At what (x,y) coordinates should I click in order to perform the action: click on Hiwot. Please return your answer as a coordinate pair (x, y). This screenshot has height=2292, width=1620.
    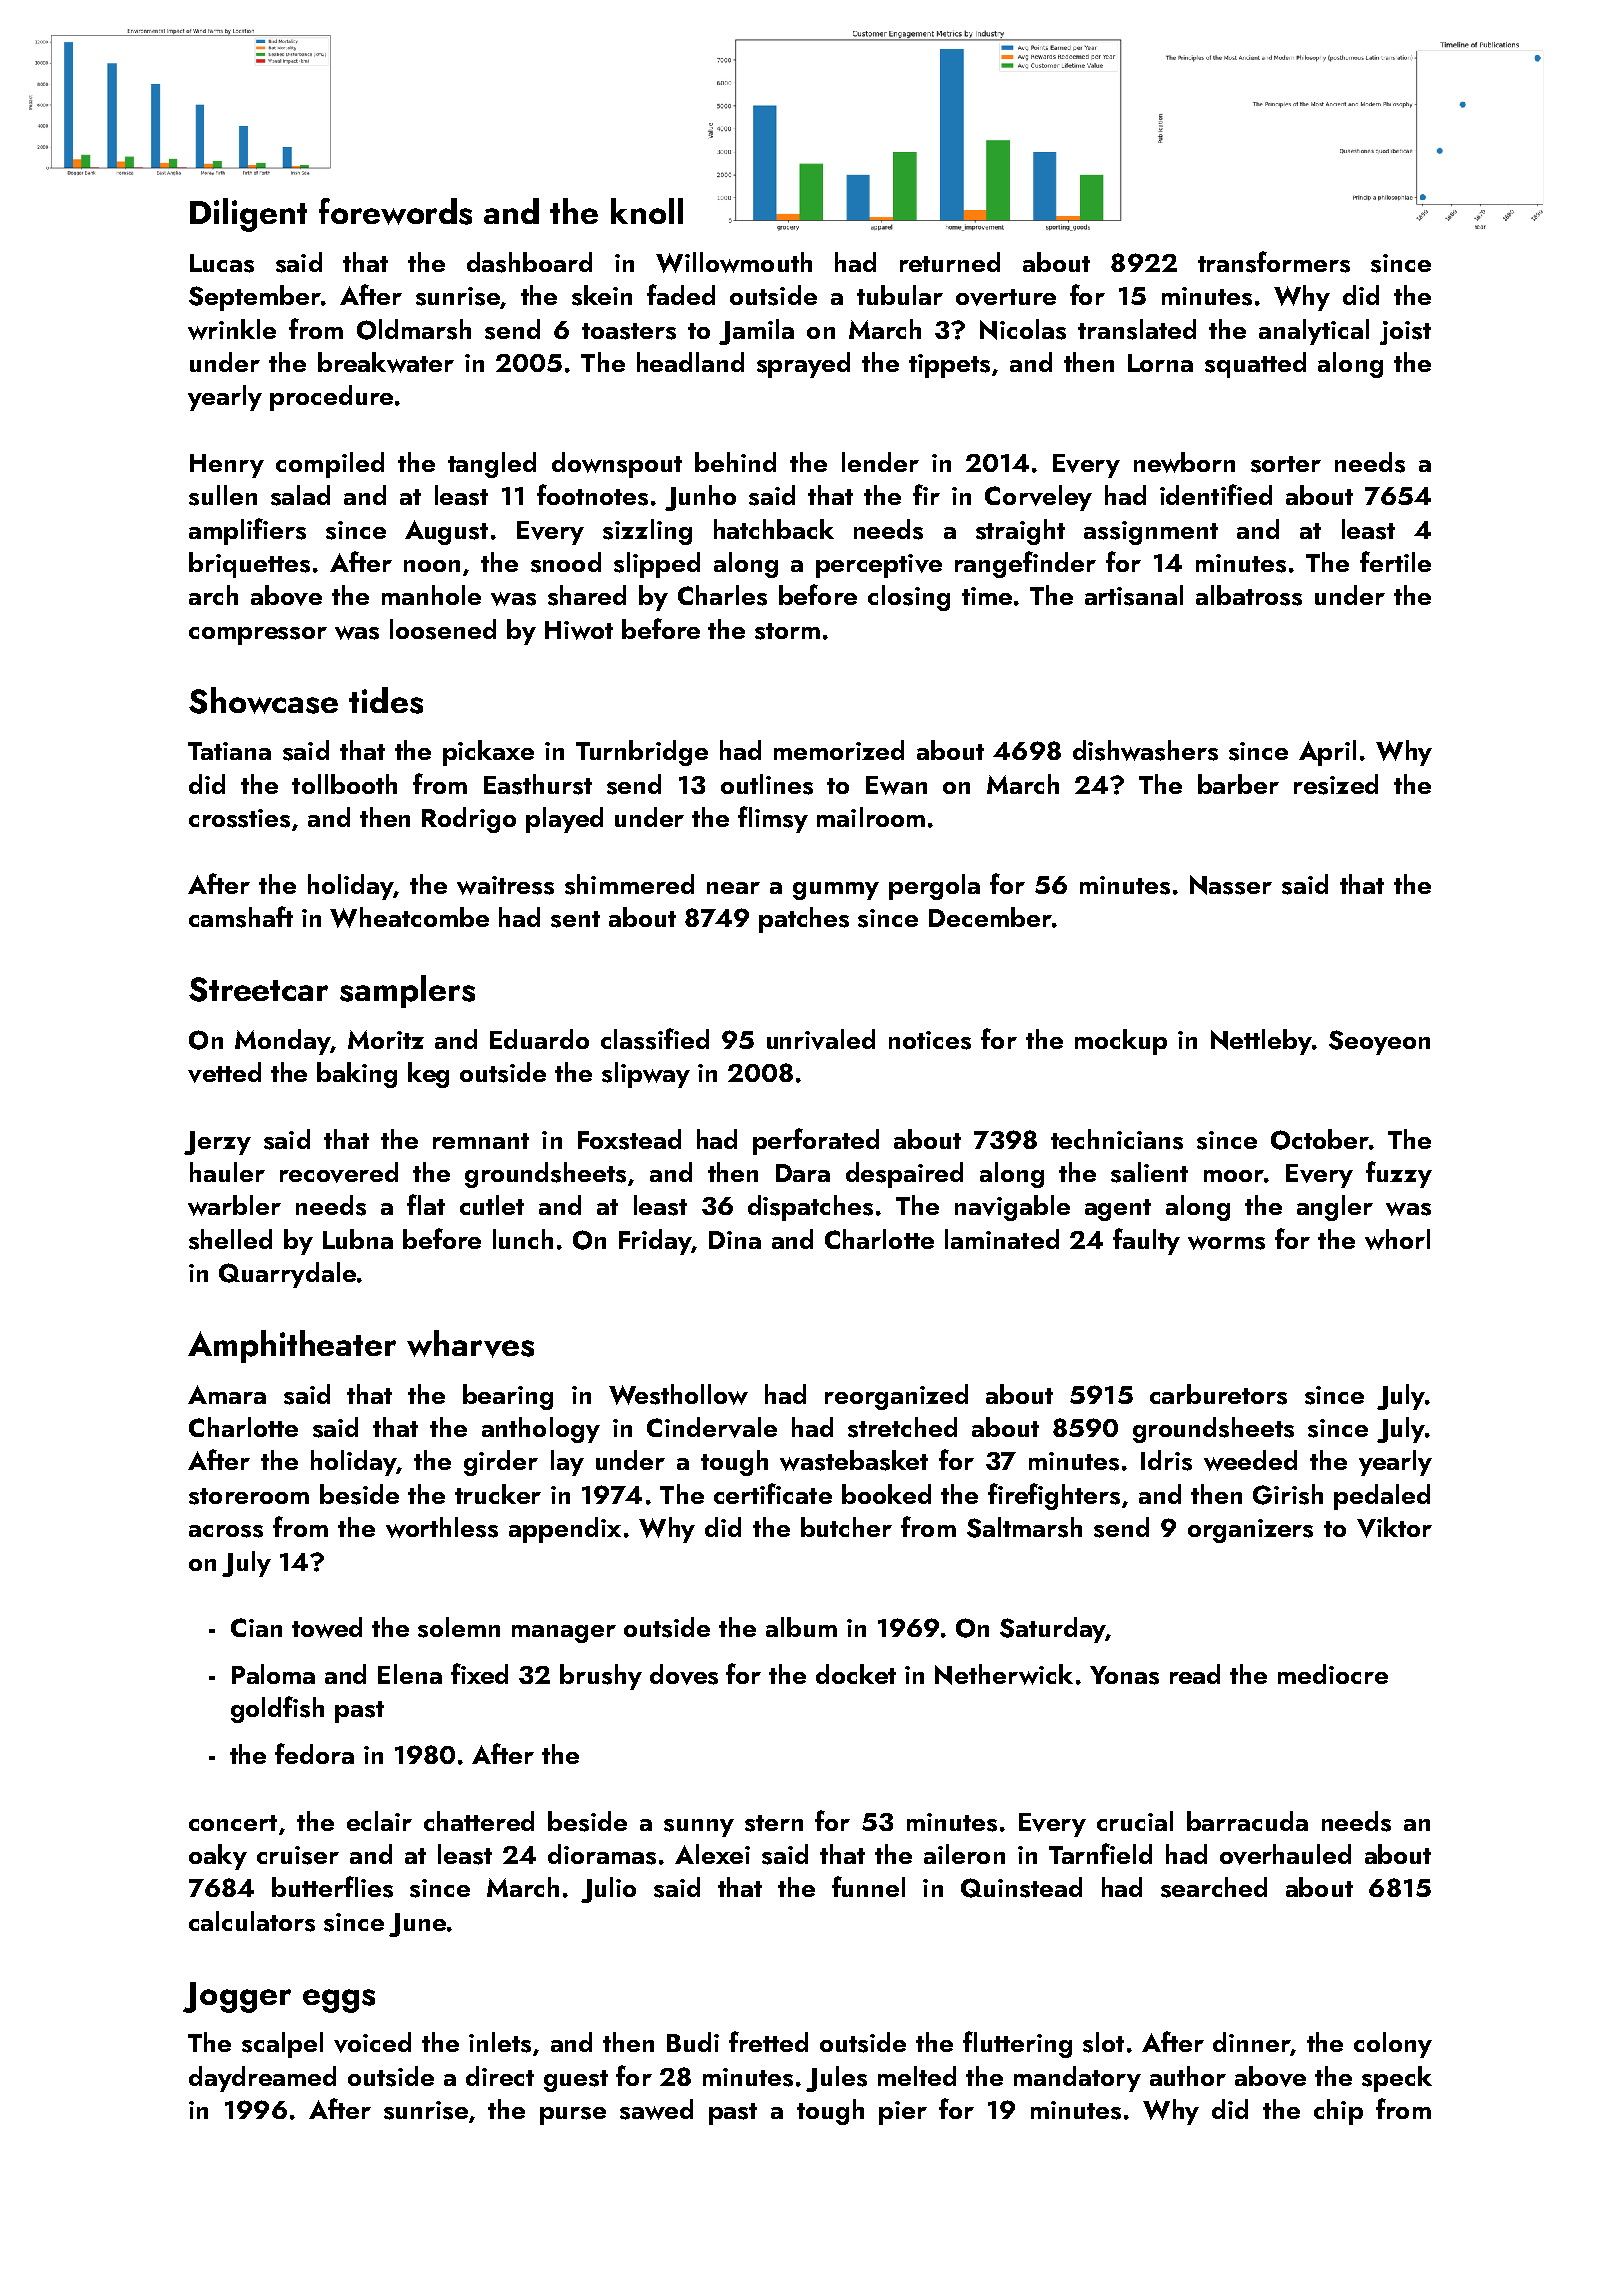
    Looking at the image, I should click on (579, 630).
